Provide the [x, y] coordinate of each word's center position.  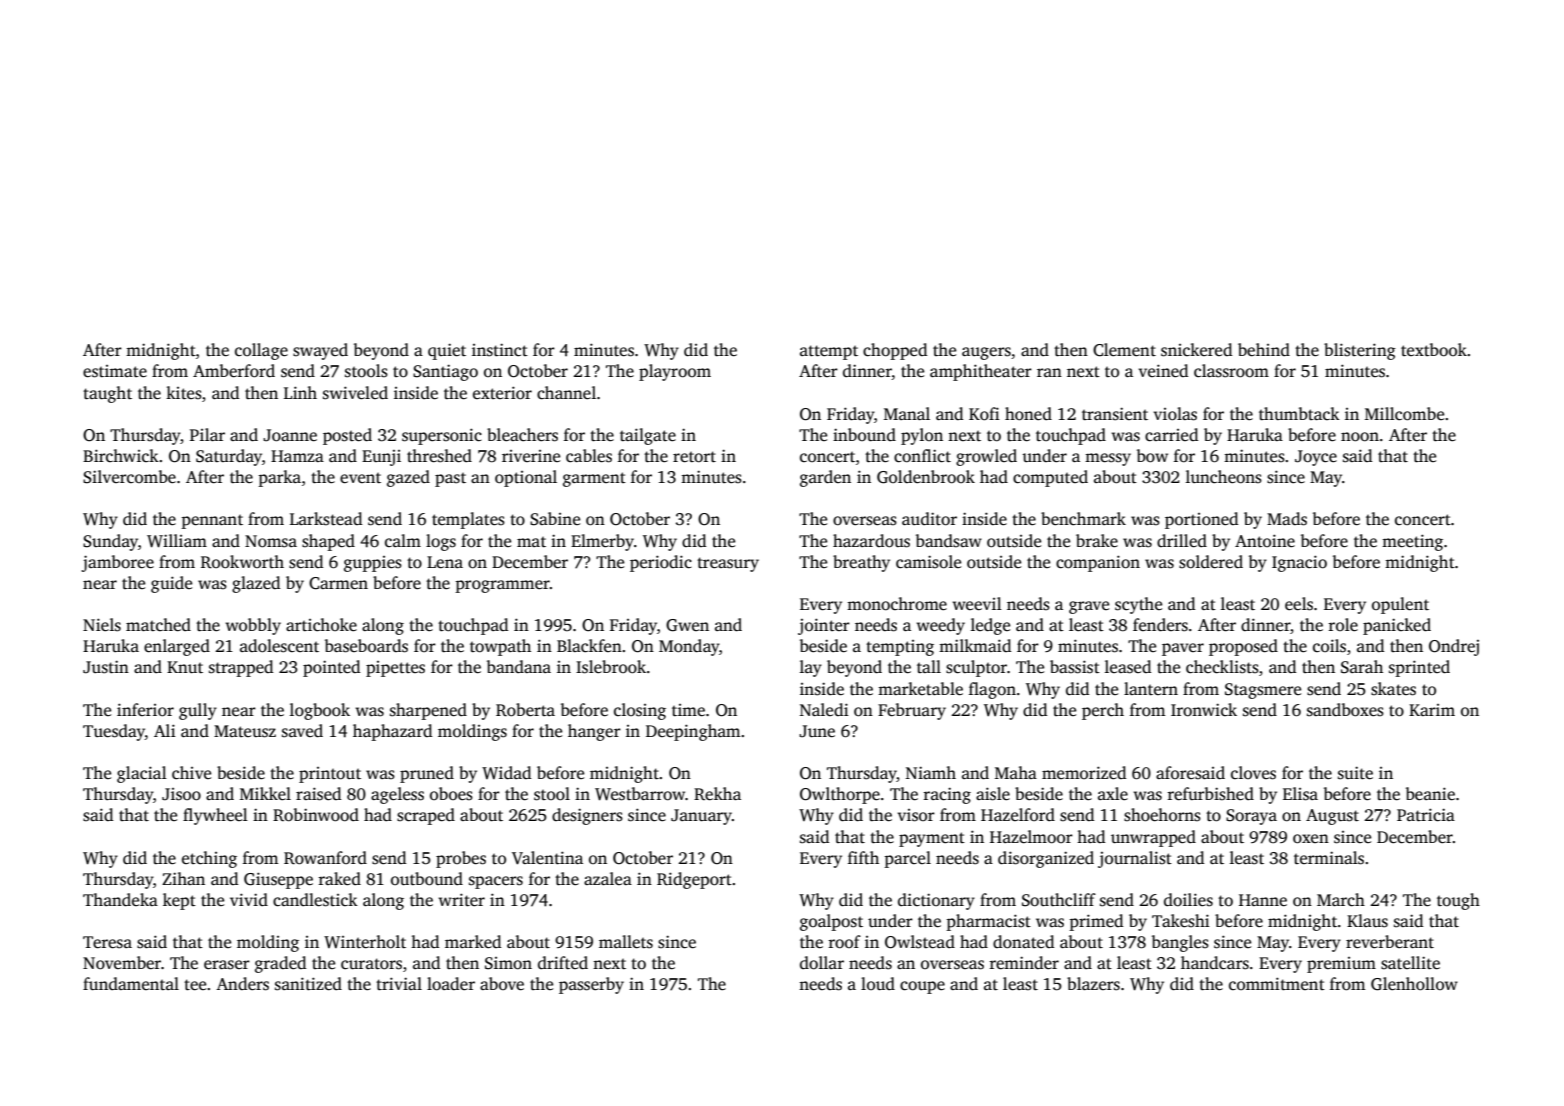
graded [281, 964]
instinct [500, 350]
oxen [1311, 839]
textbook [1434, 350]
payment [932, 839]
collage [261, 351]
